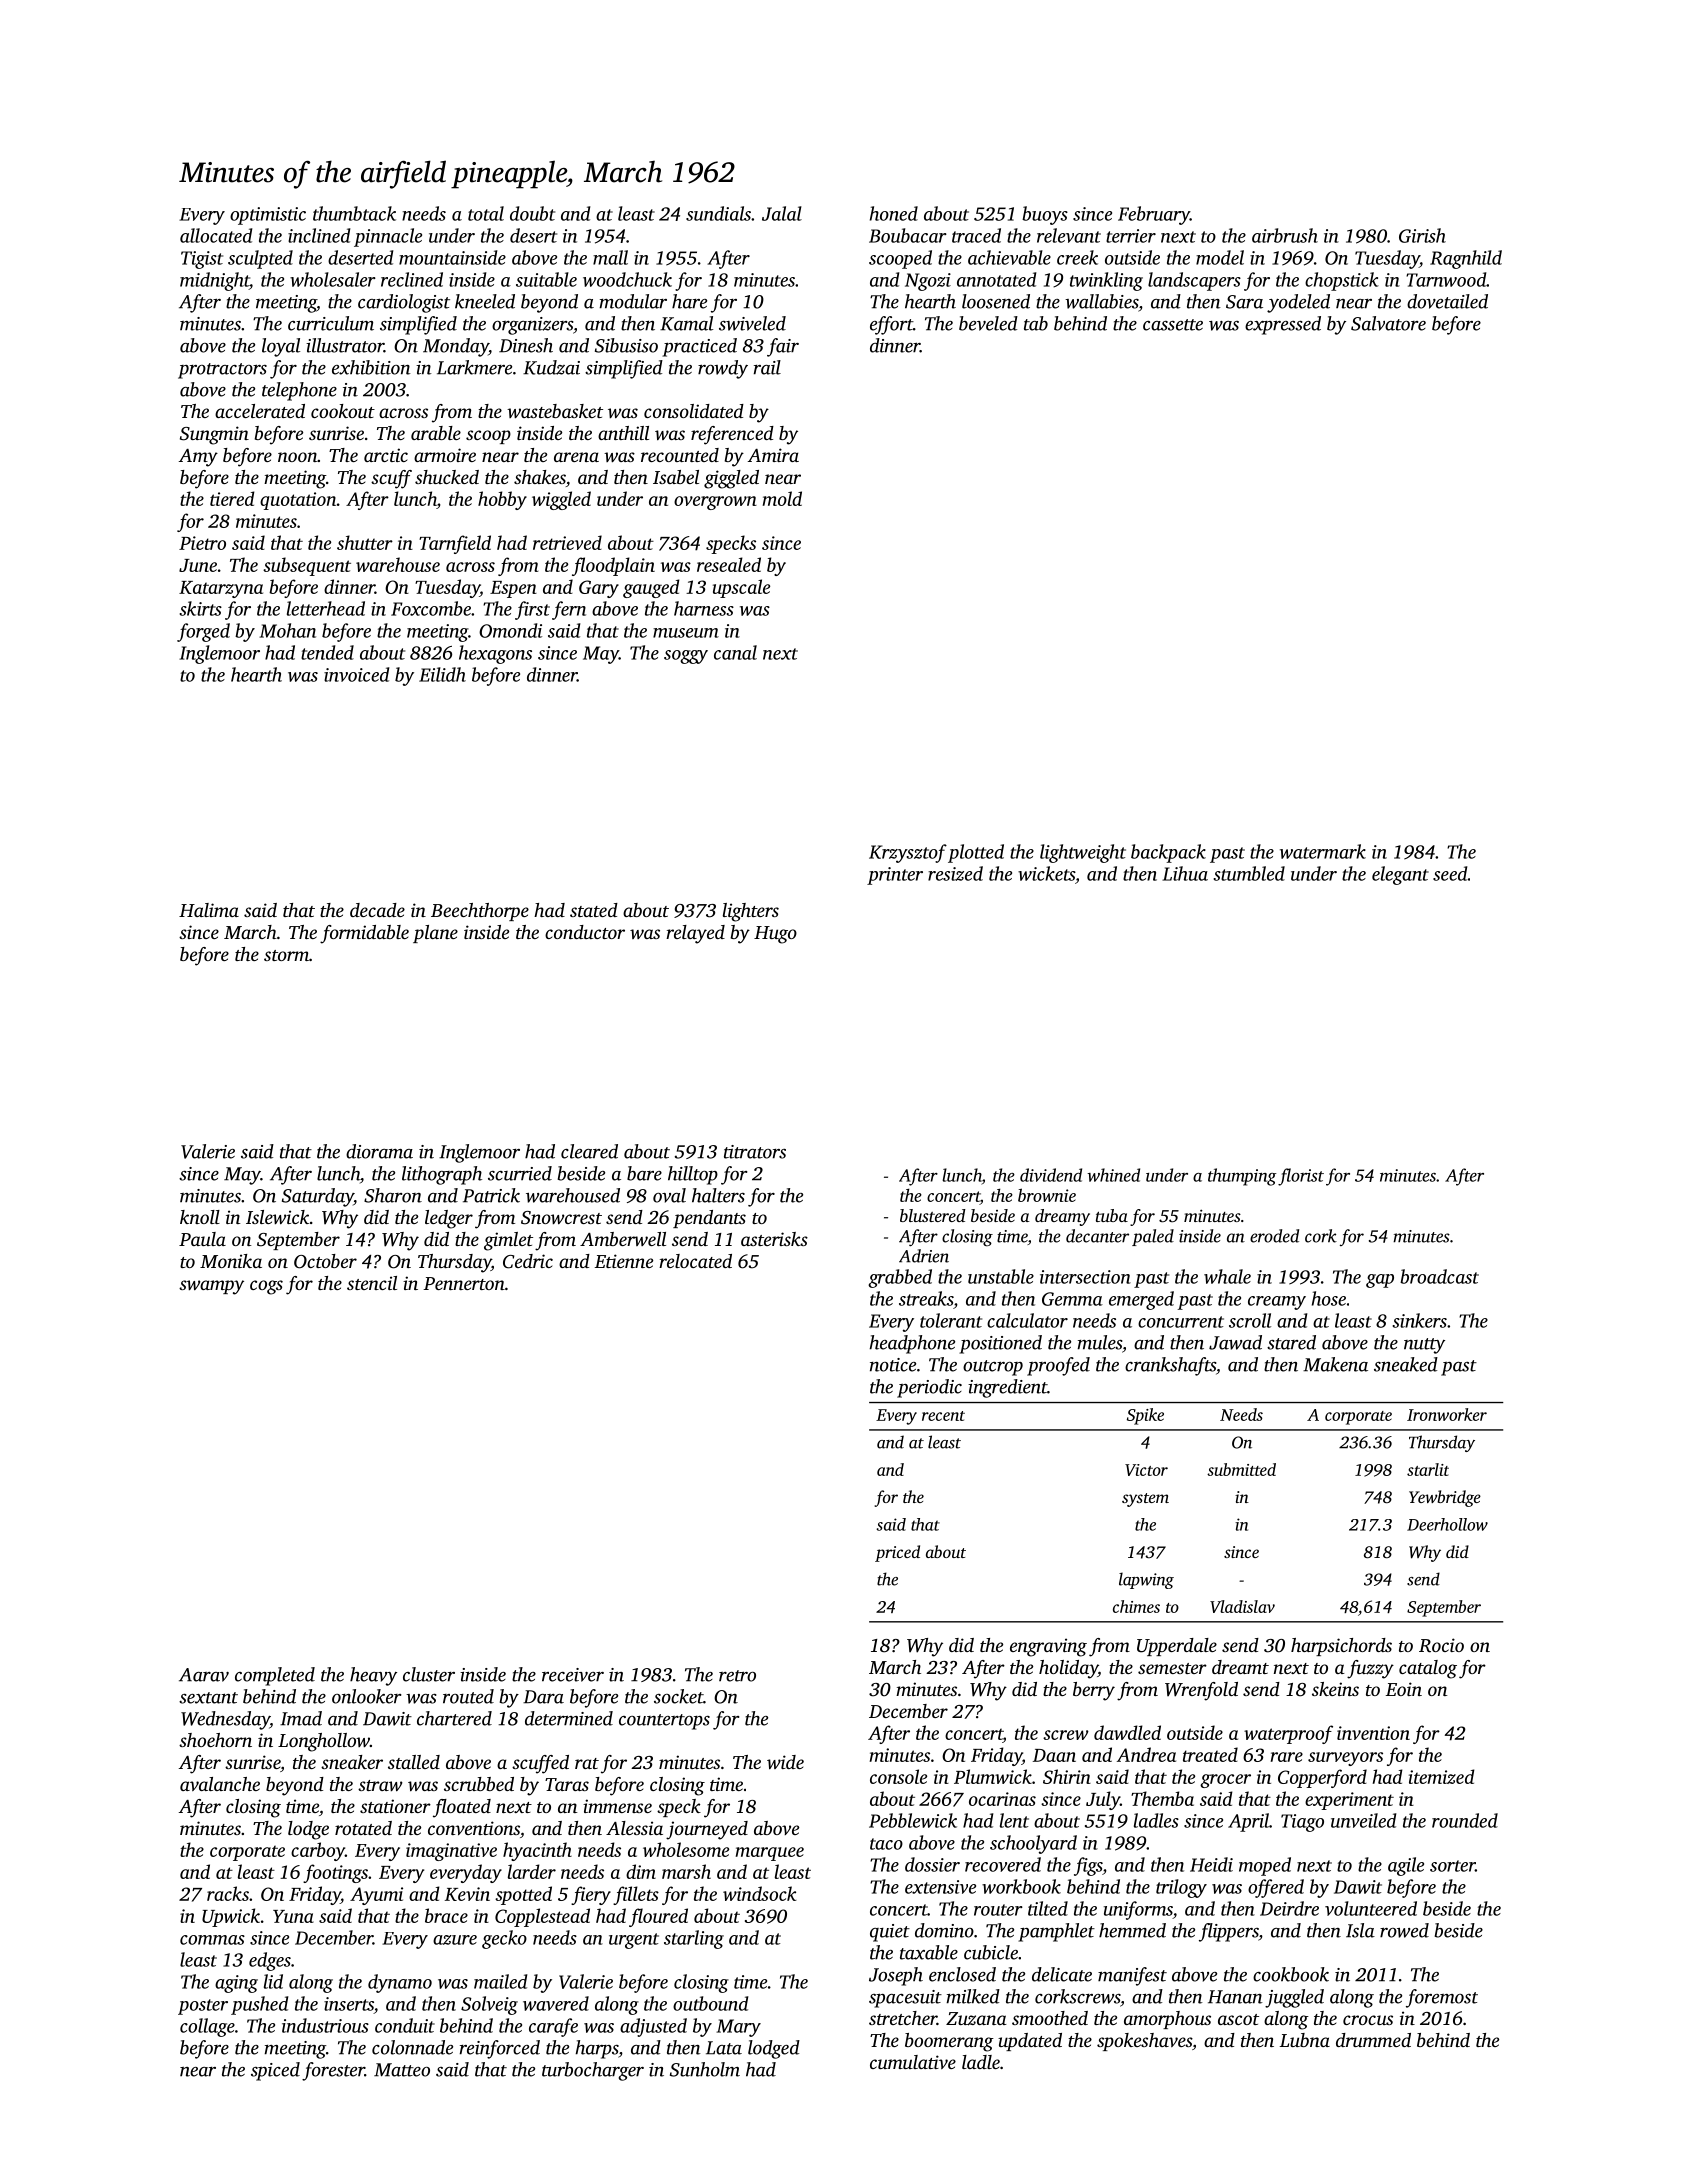  I want to click on Lubna, so click(1305, 2040).
